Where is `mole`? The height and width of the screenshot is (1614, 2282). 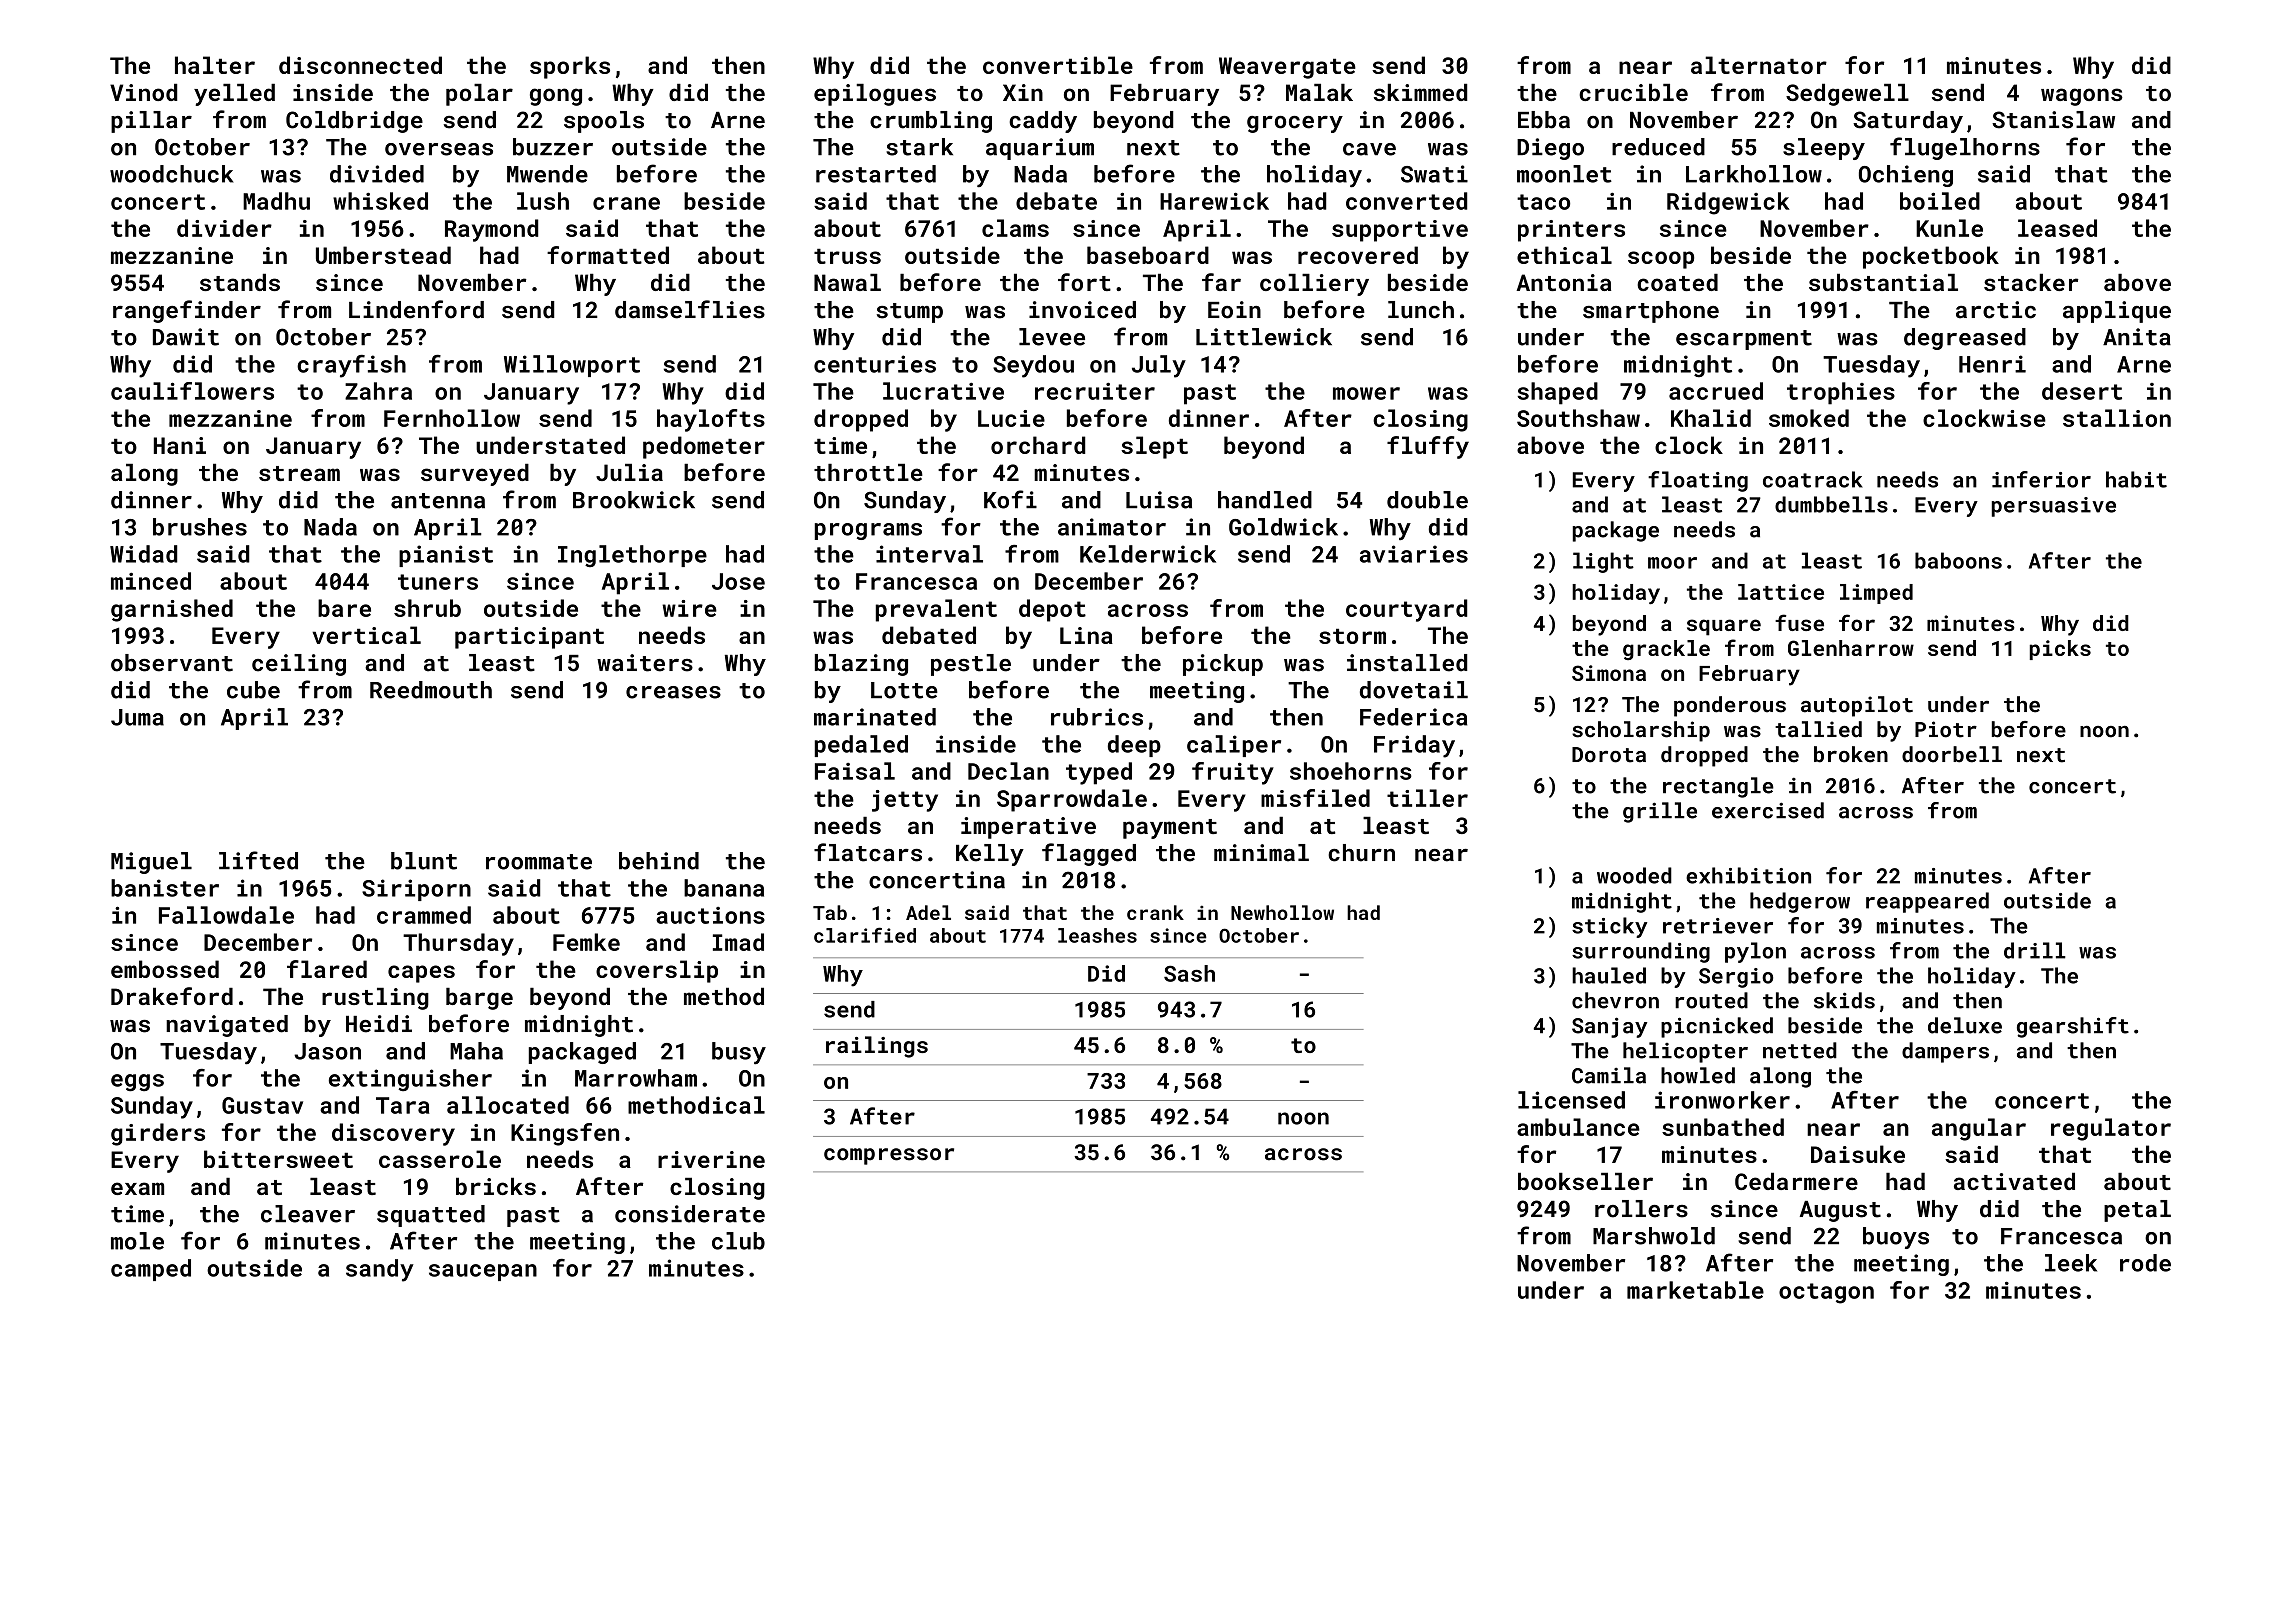
mole is located at coordinates (137, 1241).
